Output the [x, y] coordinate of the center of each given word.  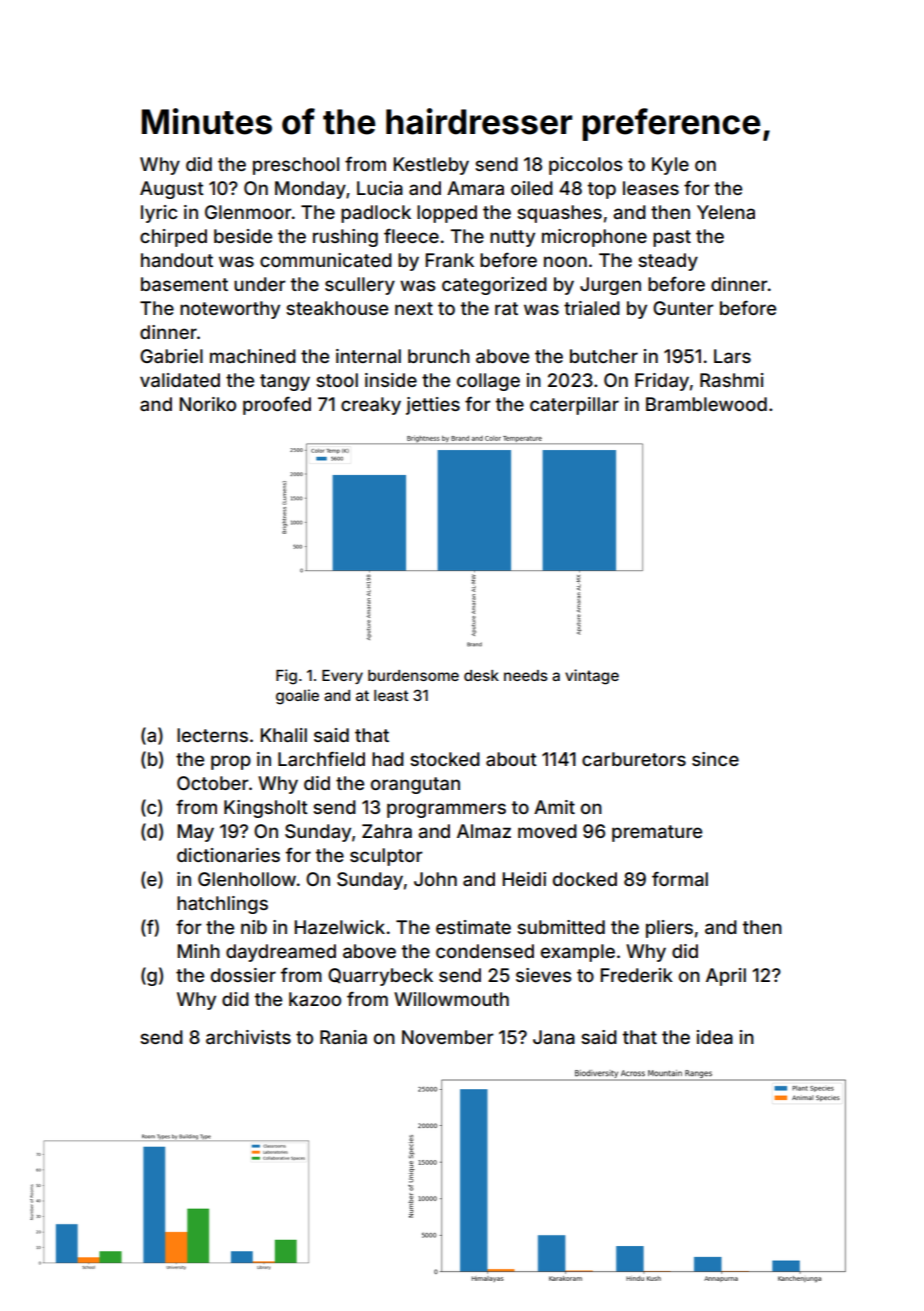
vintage [592, 677]
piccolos [586, 166]
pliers [669, 929]
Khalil [284, 735]
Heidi [524, 879]
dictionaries [228, 855]
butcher [604, 356]
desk [481, 675]
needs [526, 675]
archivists [248, 1037]
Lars [732, 356]
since [715, 759]
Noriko [208, 404]
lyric [159, 214]
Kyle [670, 166]
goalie [297, 697]
